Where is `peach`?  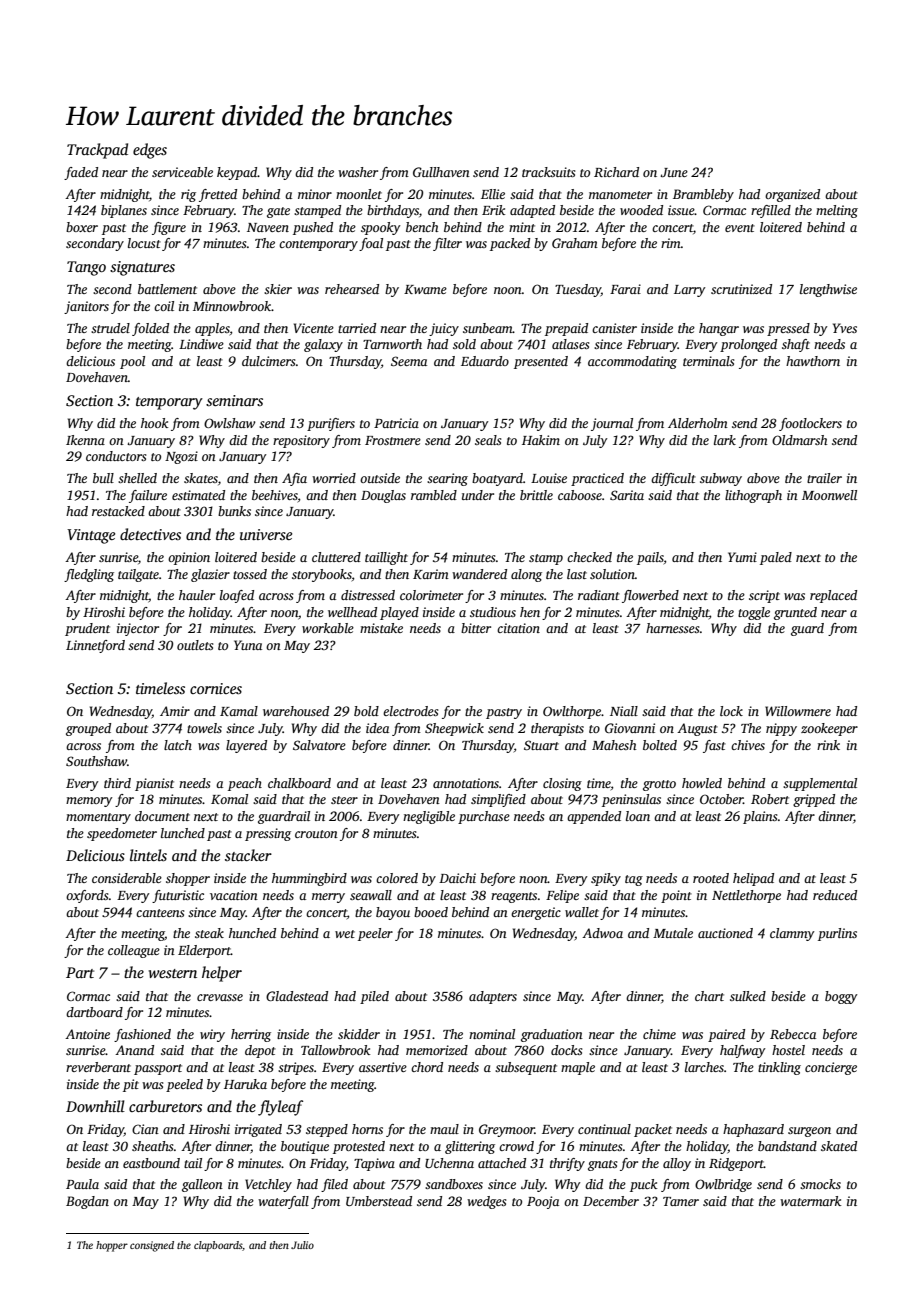
peach is located at coordinates (245, 784).
